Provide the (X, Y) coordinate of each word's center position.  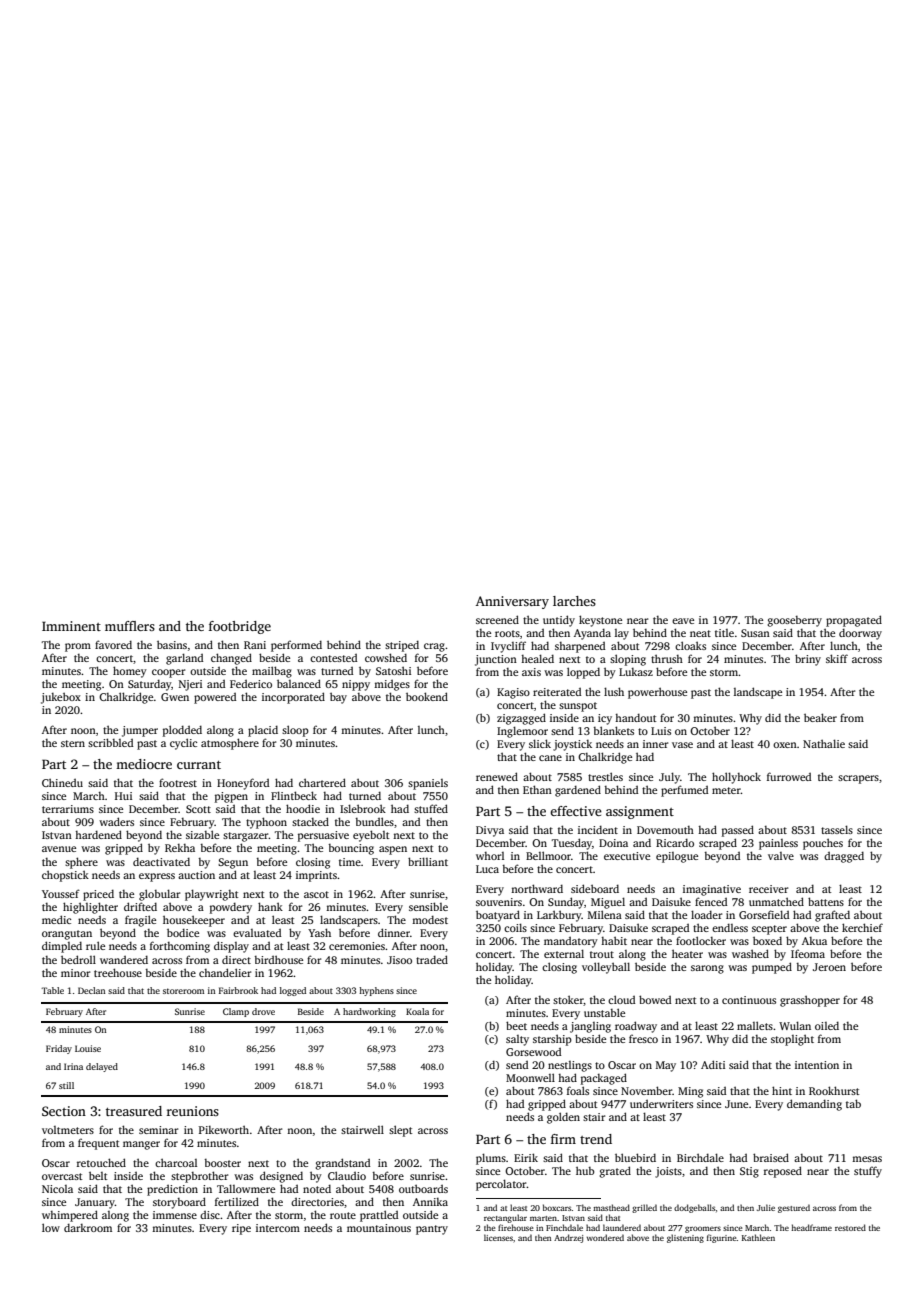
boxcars (557, 1207)
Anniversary (512, 602)
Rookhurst (834, 1090)
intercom (278, 1228)
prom (78, 647)
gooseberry (794, 621)
